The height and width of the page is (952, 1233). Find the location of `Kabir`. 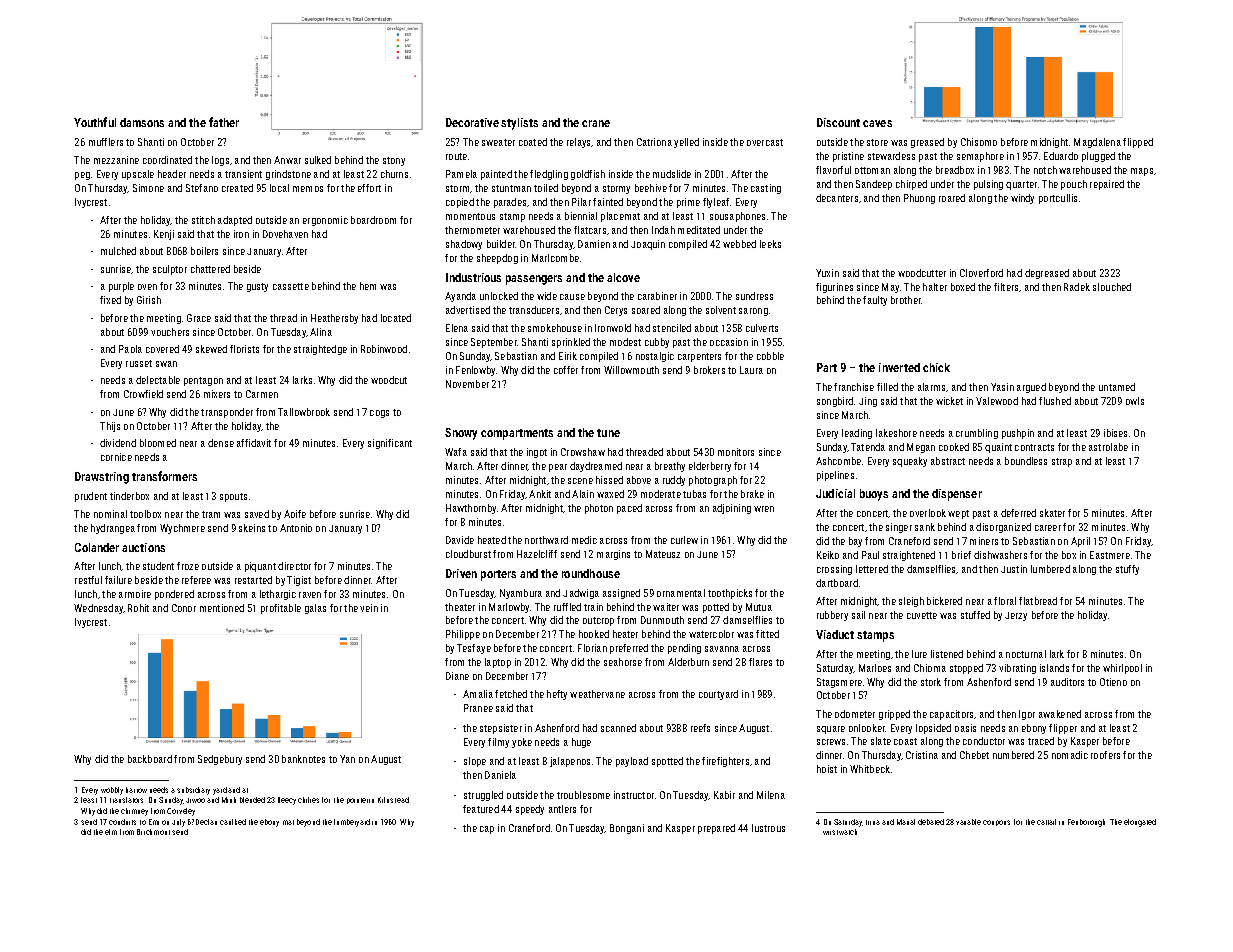

Kabir is located at coordinates (724, 795).
